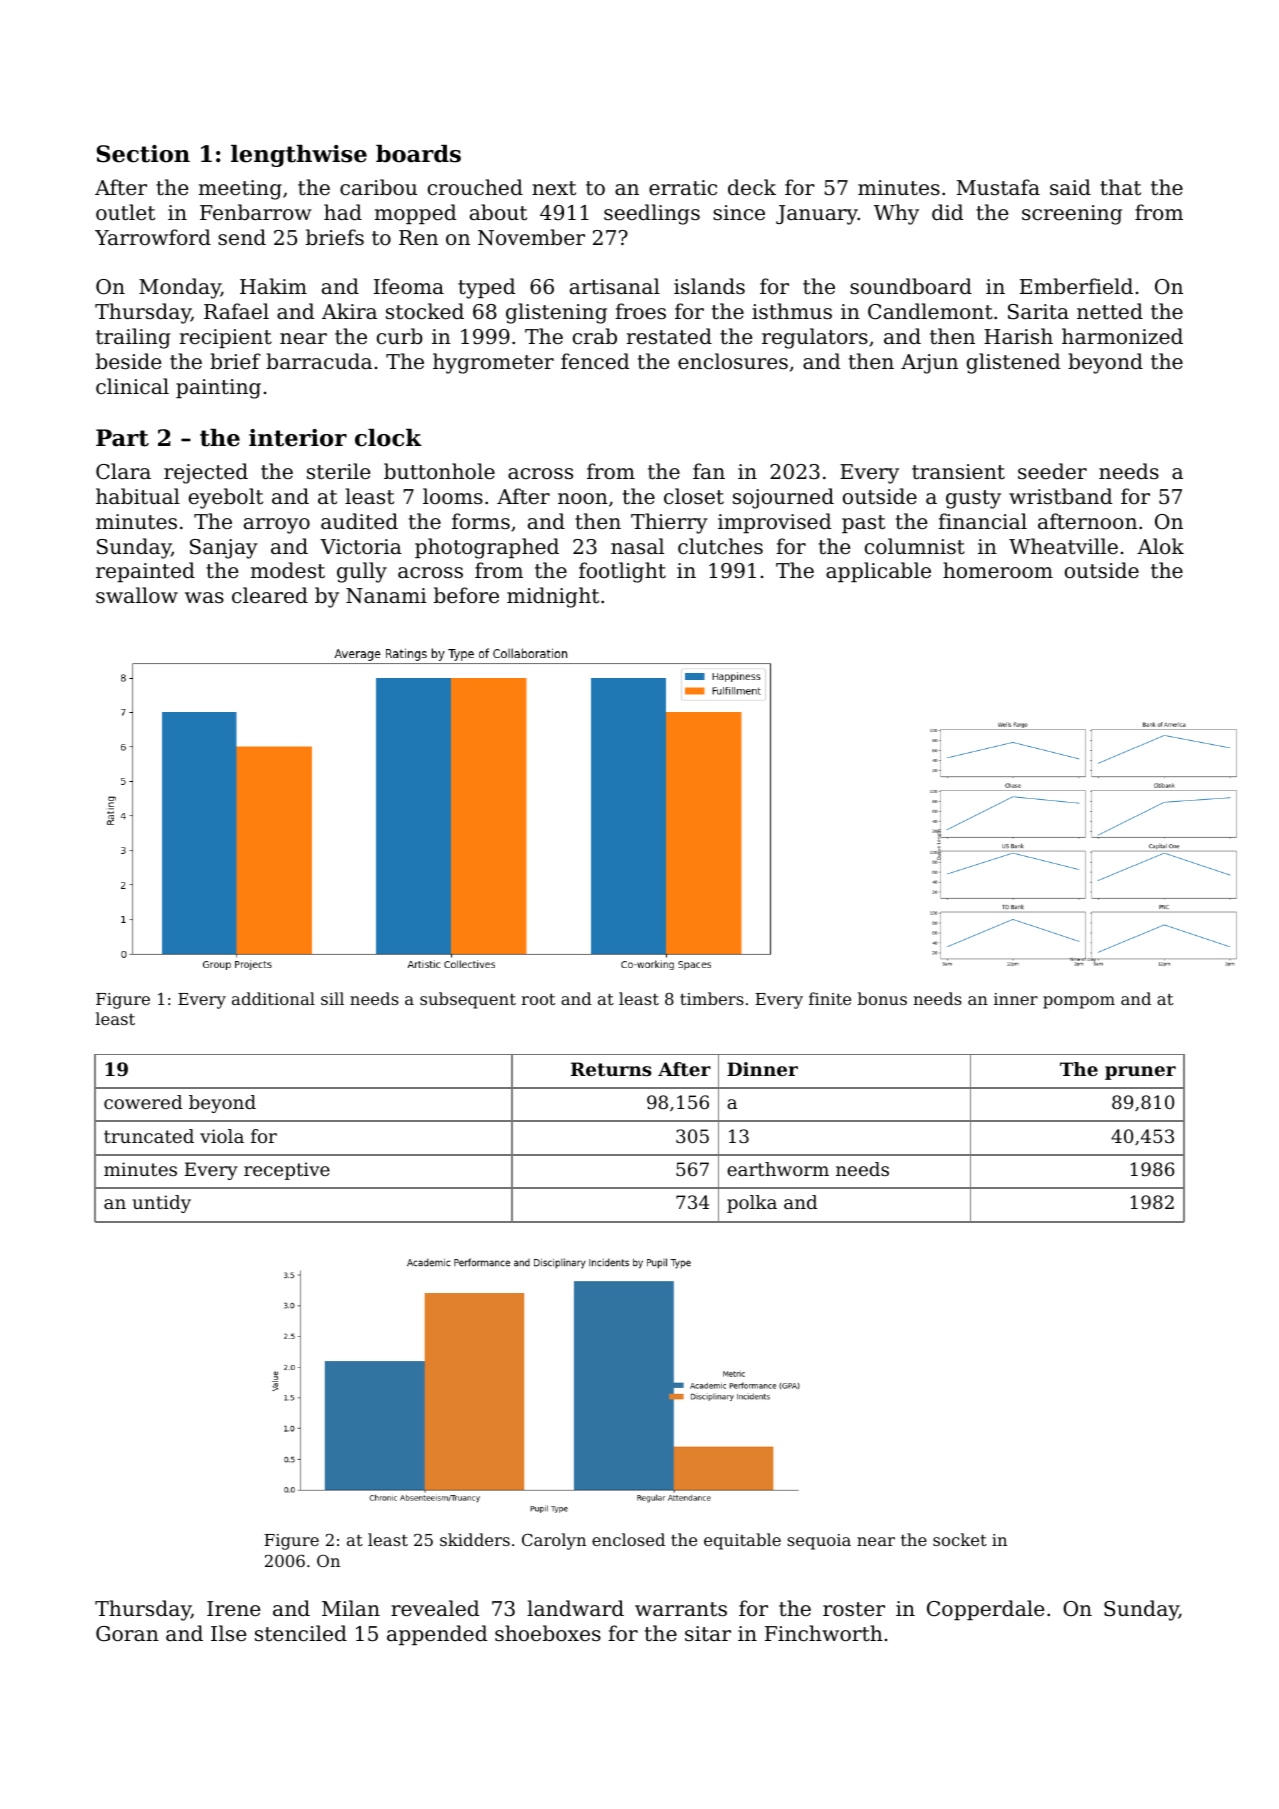 Image resolution: width=1279 pixels, height=1809 pixels. I want to click on Emberfield, so click(1076, 286).
